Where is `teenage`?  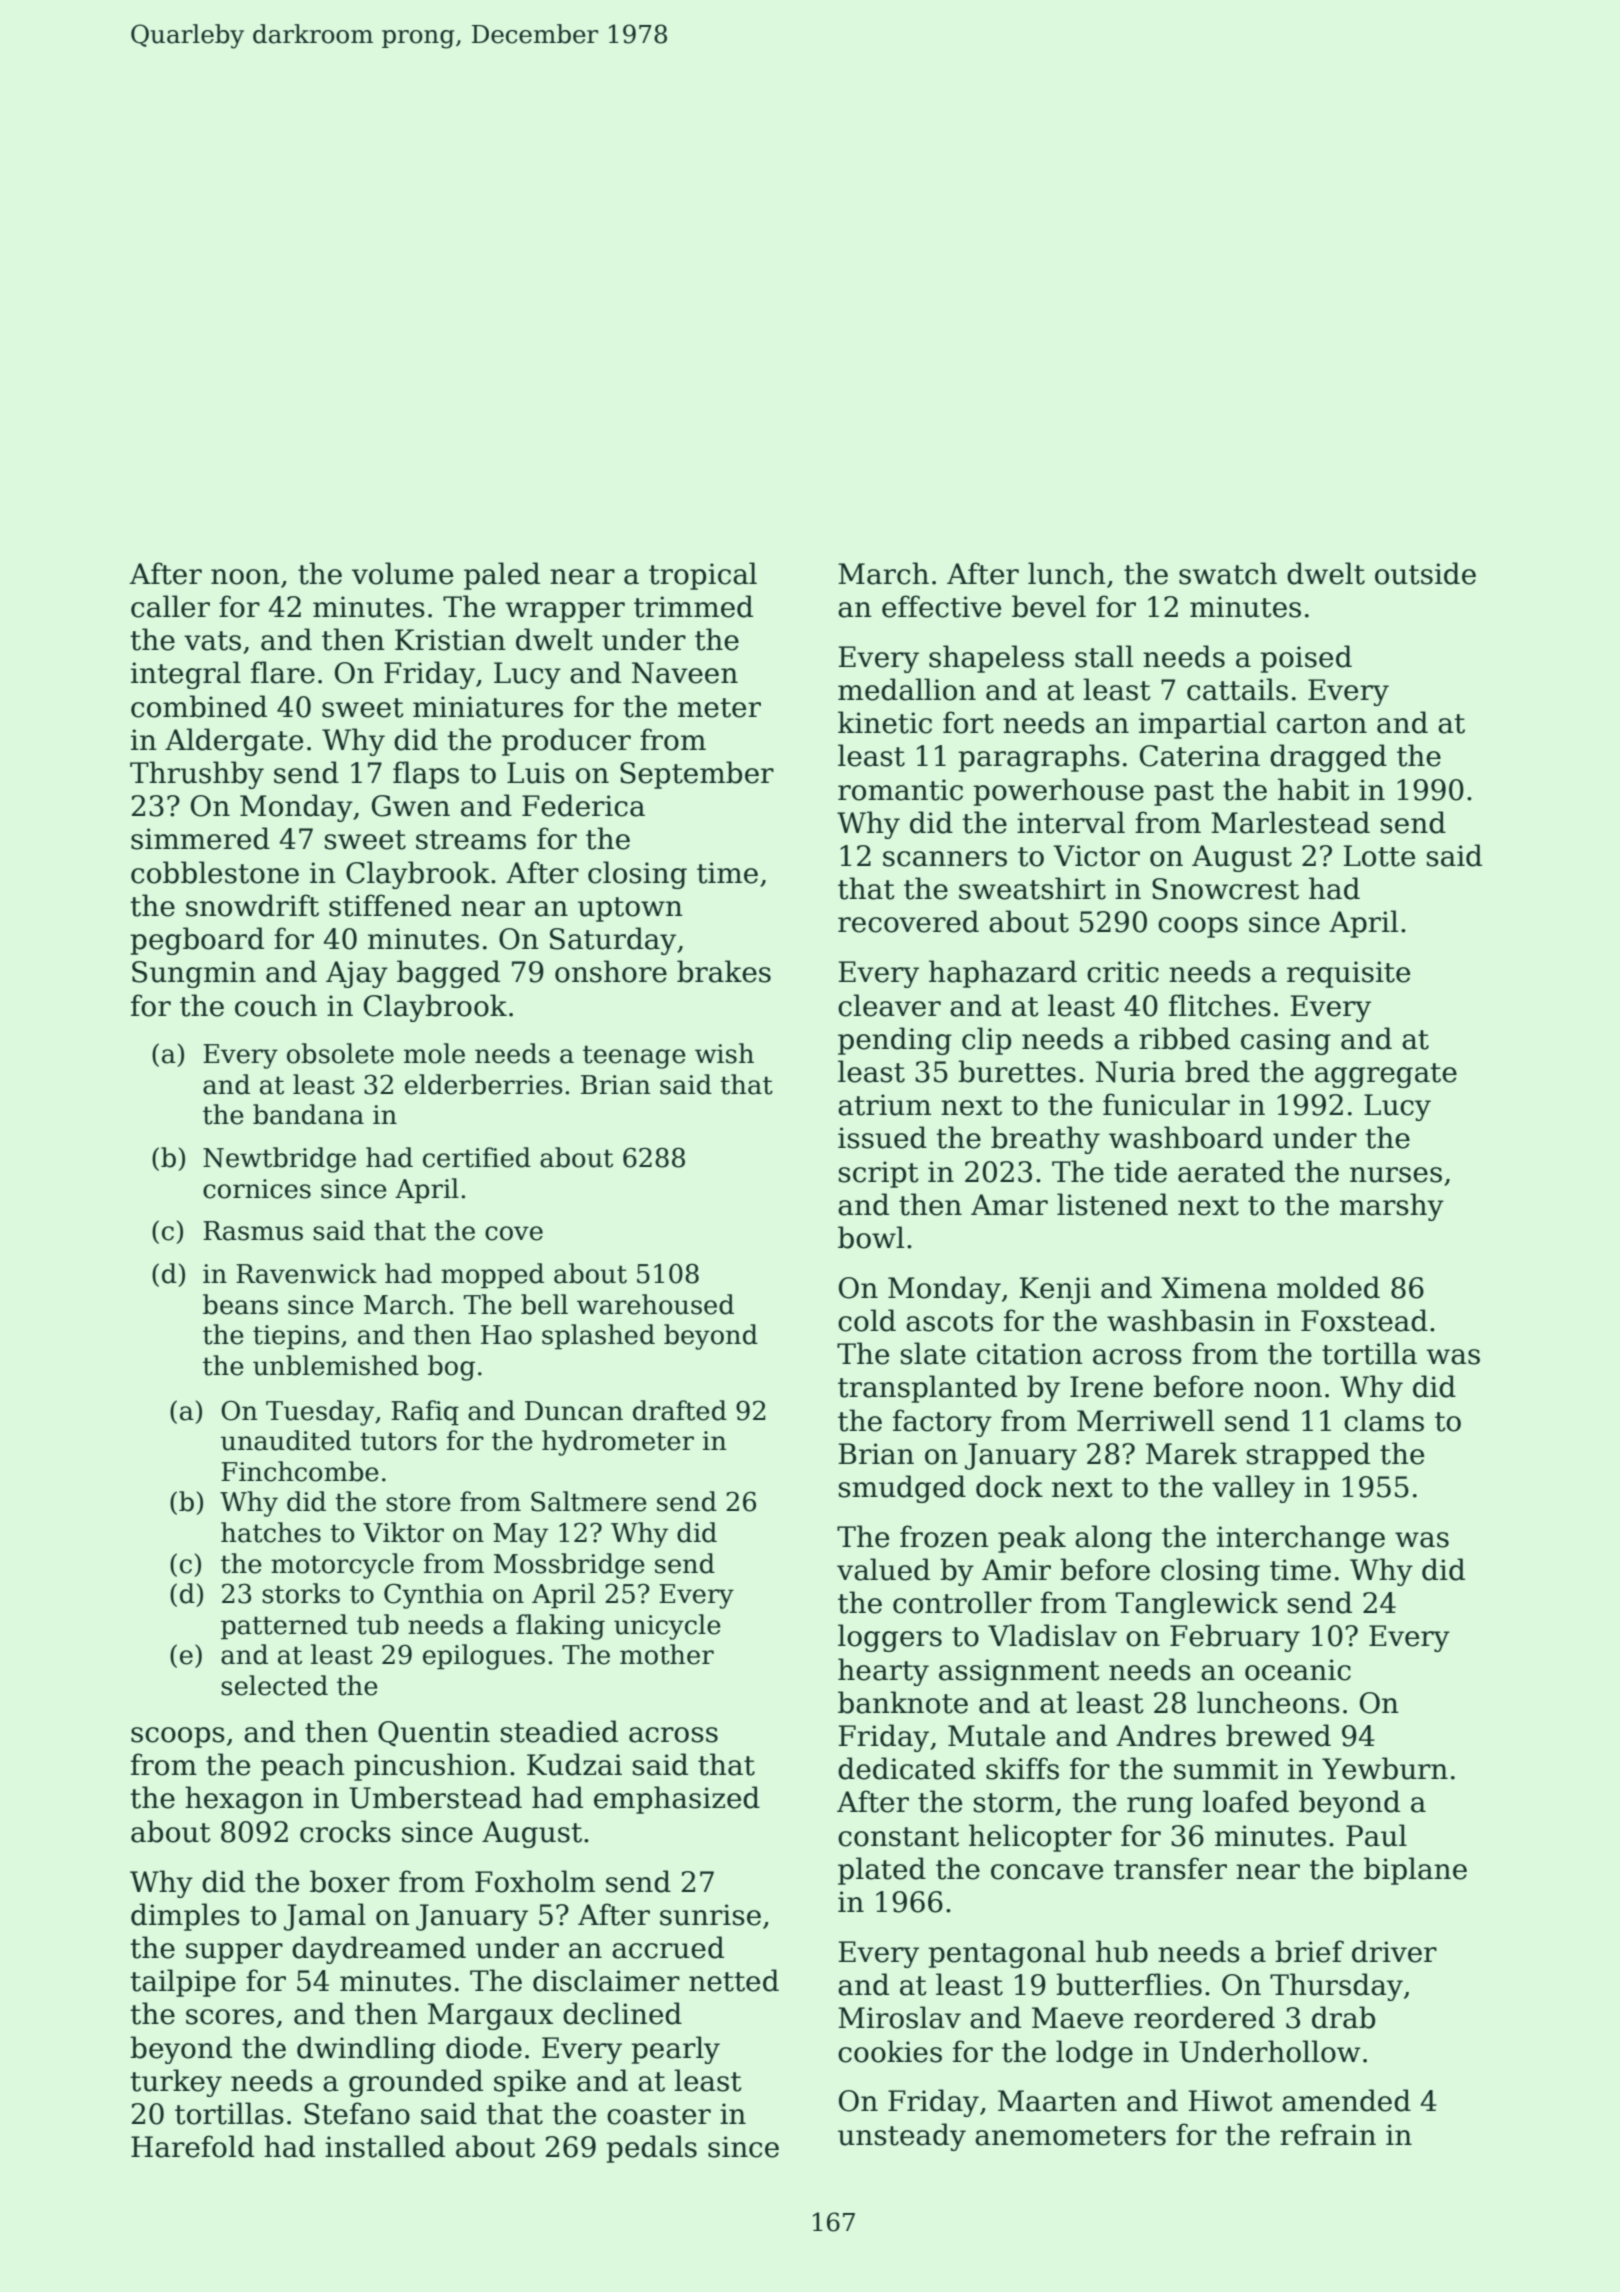 teenage is located at coordinates (634, 1057).
